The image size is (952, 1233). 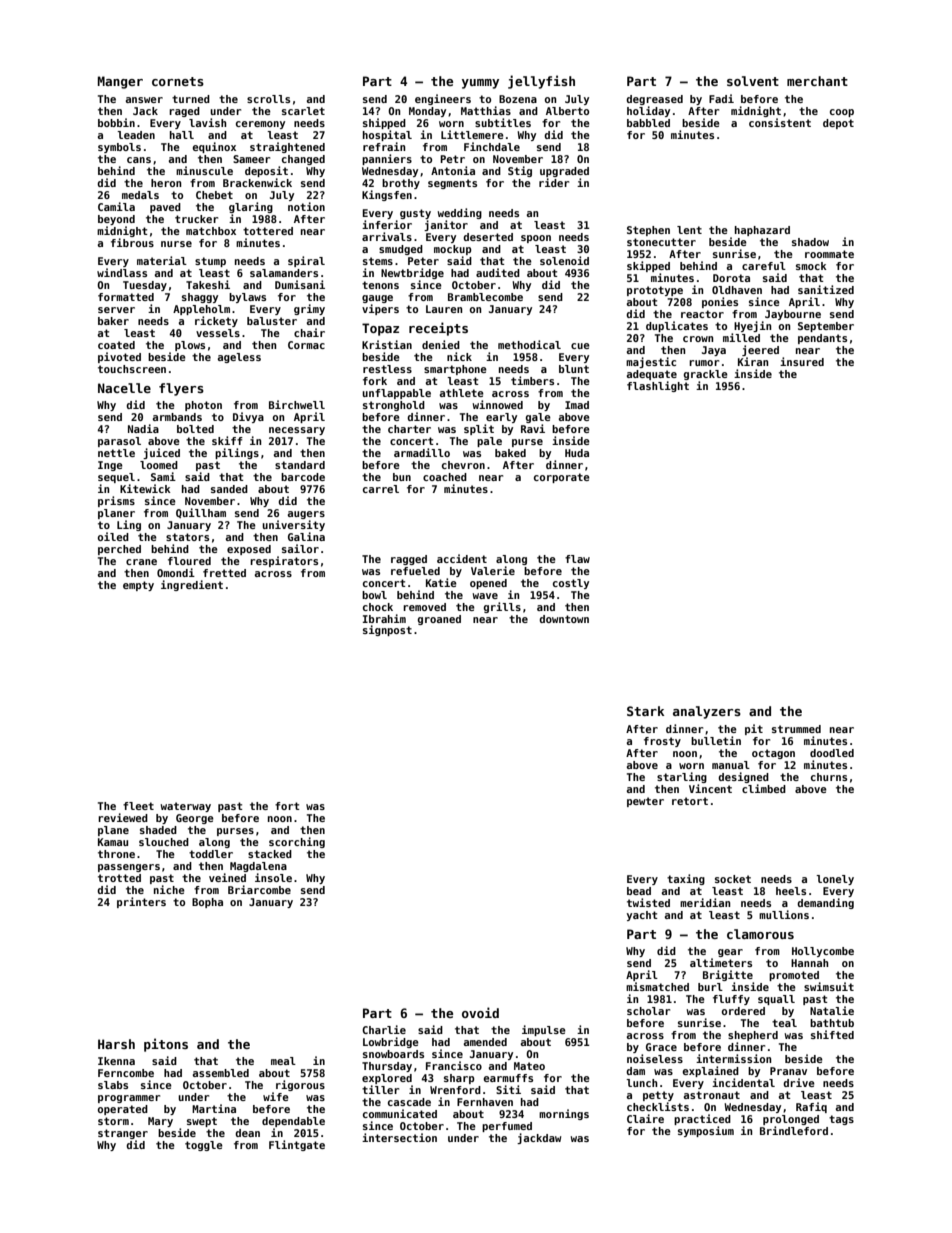 What do you see at coordinates (721, 98) in the document?
I see `Fadi` at bounding box center [721, 98].
